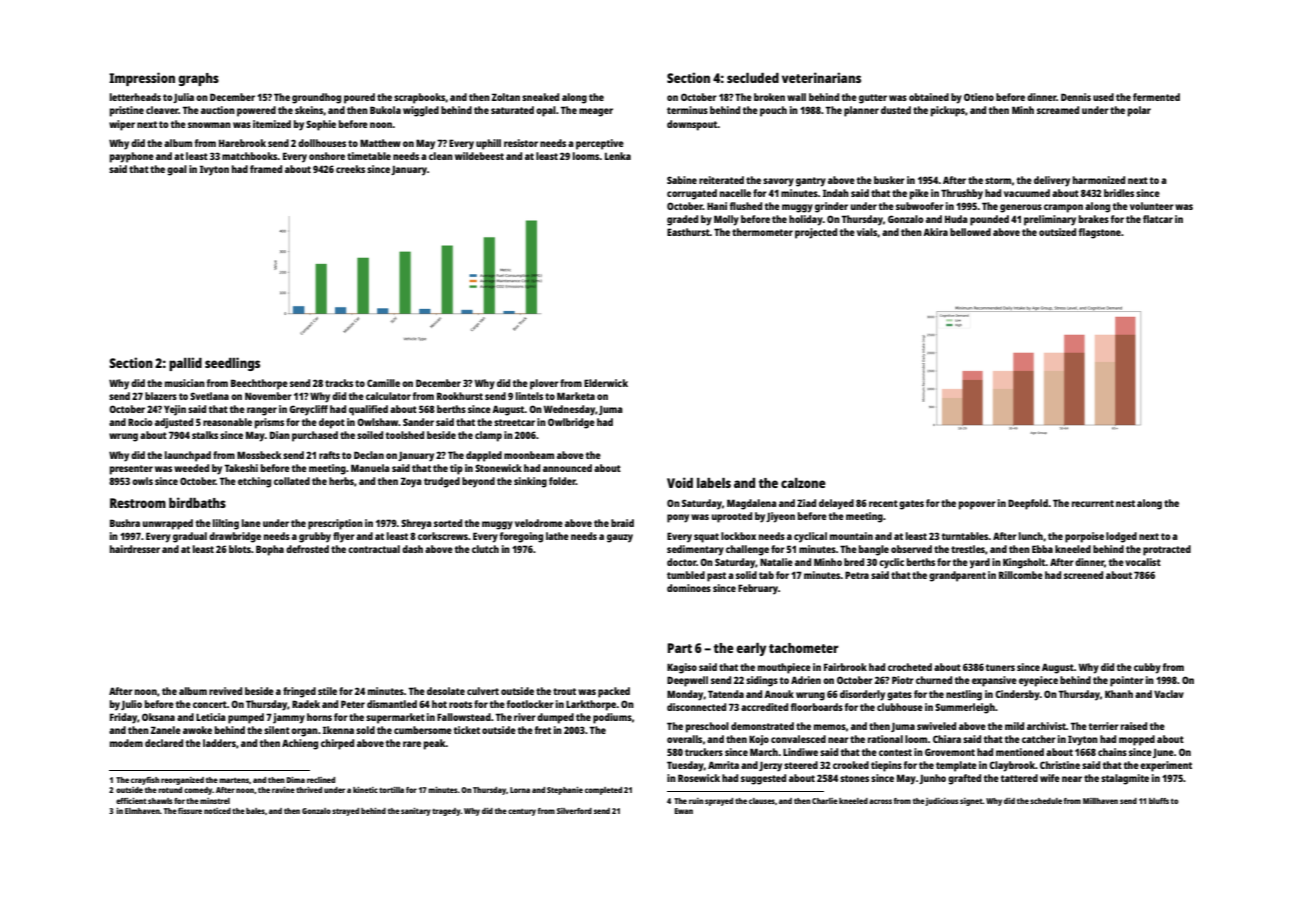 The height and width of the screenshot is (924, 1308). Describe the element at coordinates (682, 220) in the screenshot. I see `graded` at that location.
